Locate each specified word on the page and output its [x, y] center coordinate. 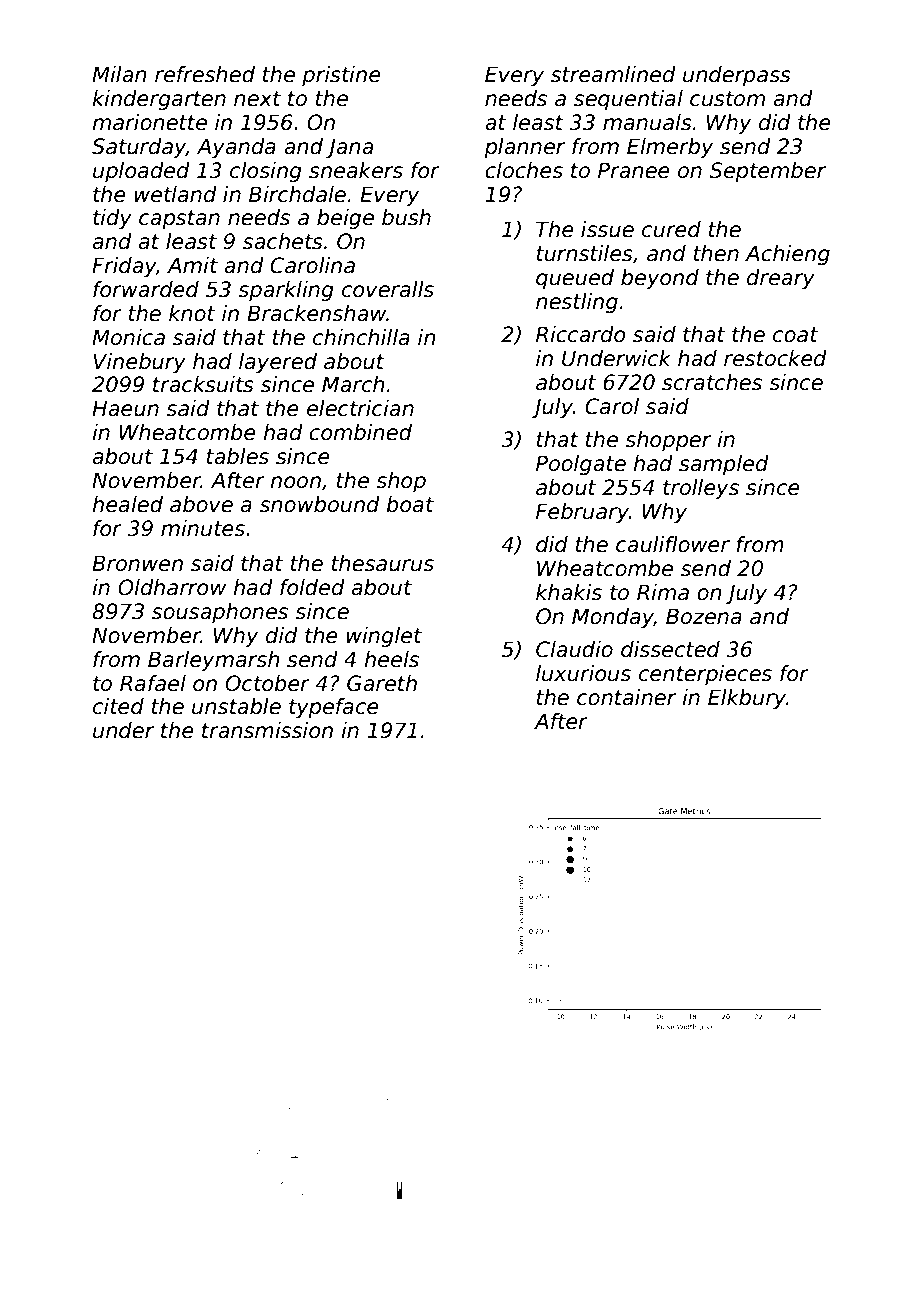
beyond [660, 279]
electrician [360, 408]
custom [727, 99]
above [201, 504]
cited [118, 706]
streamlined [613, 74]
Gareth [382, 683]
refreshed [205, 74]
